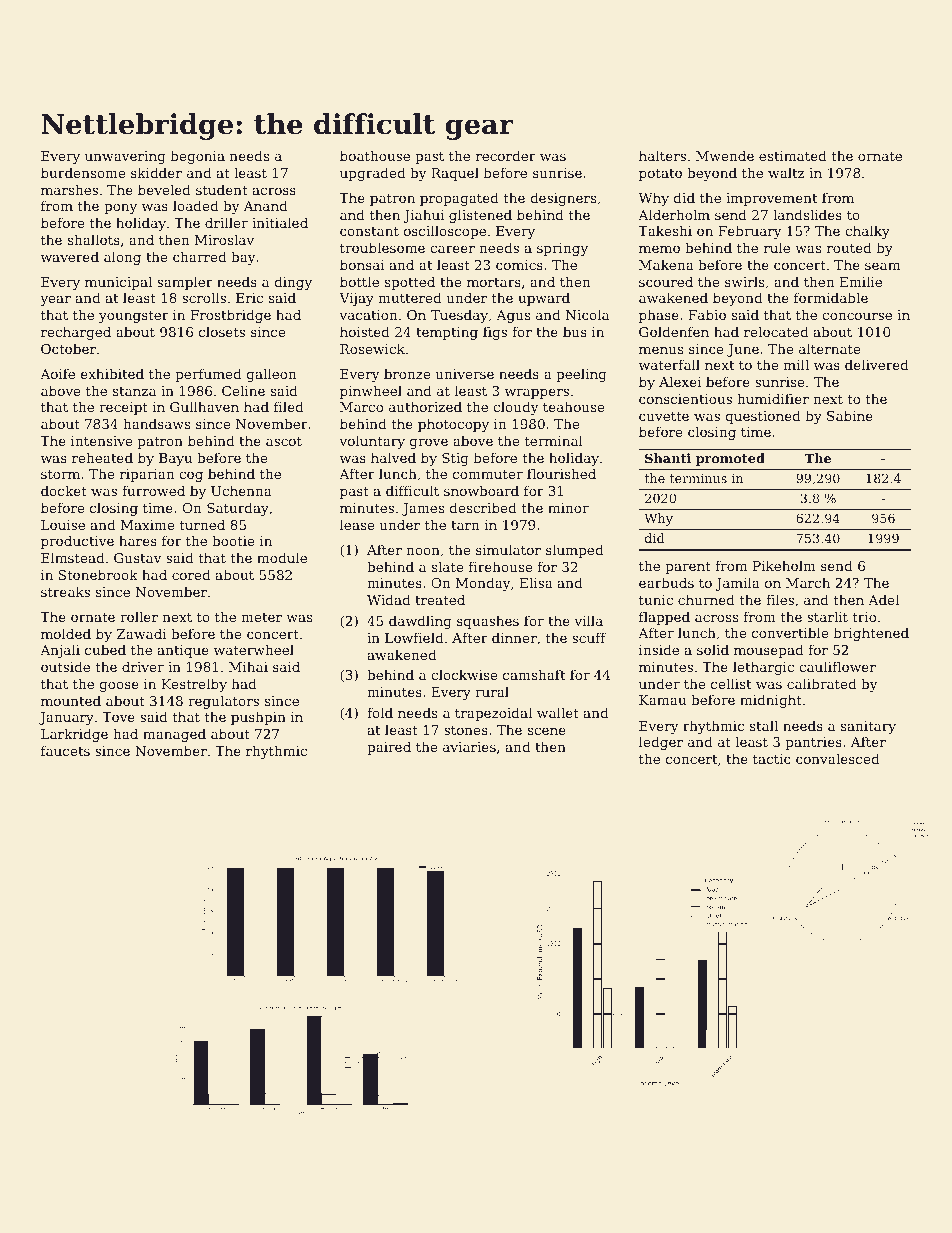 The image size is (952, 1233). What do you see at coordinates (197, 157) in the screenshot?
I see `begonia` at bounding box center [197, 157].
